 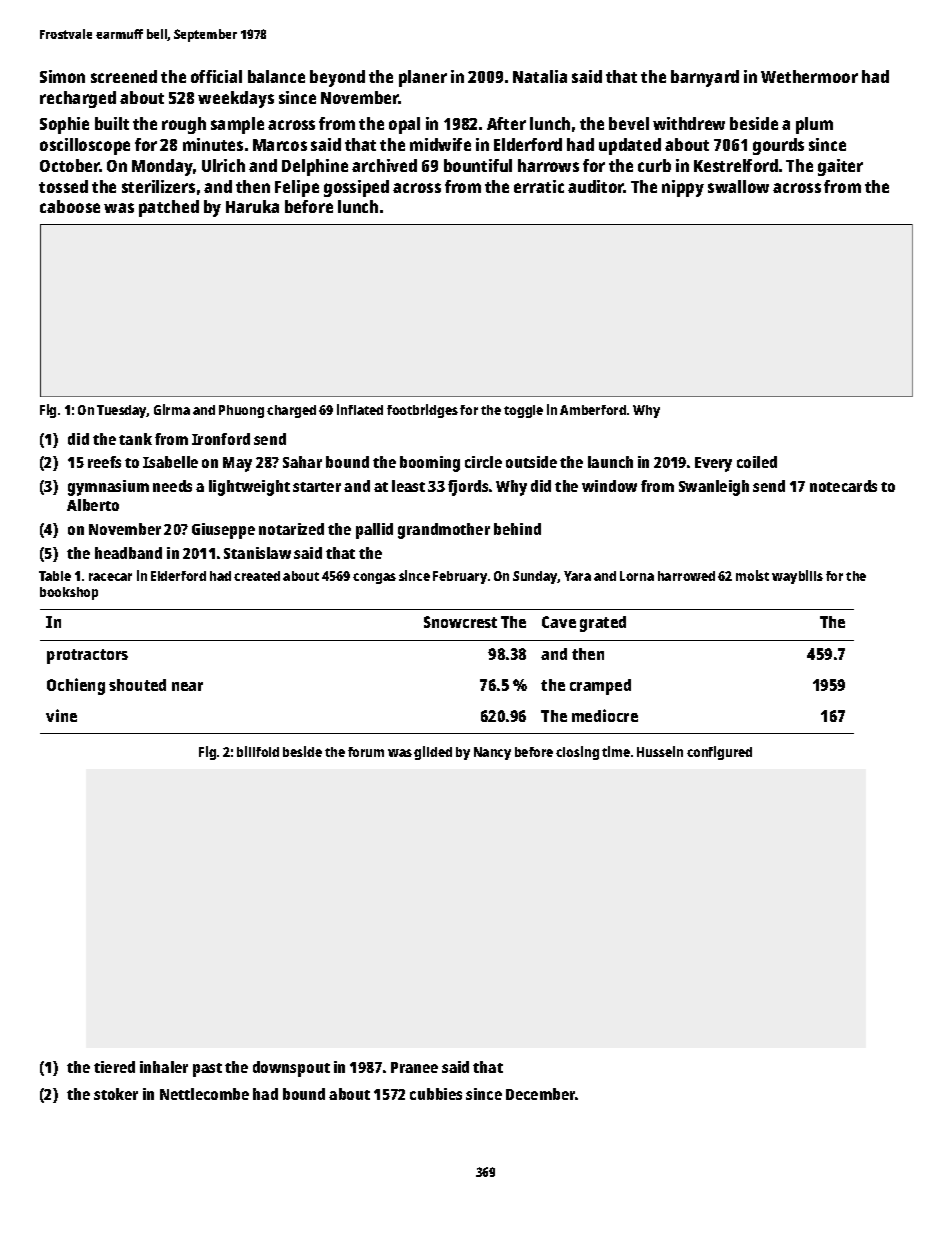 What do you see at coordinates (172, 409) in the screenshot?
I see `Girma` at bounding box center [172, 409].
